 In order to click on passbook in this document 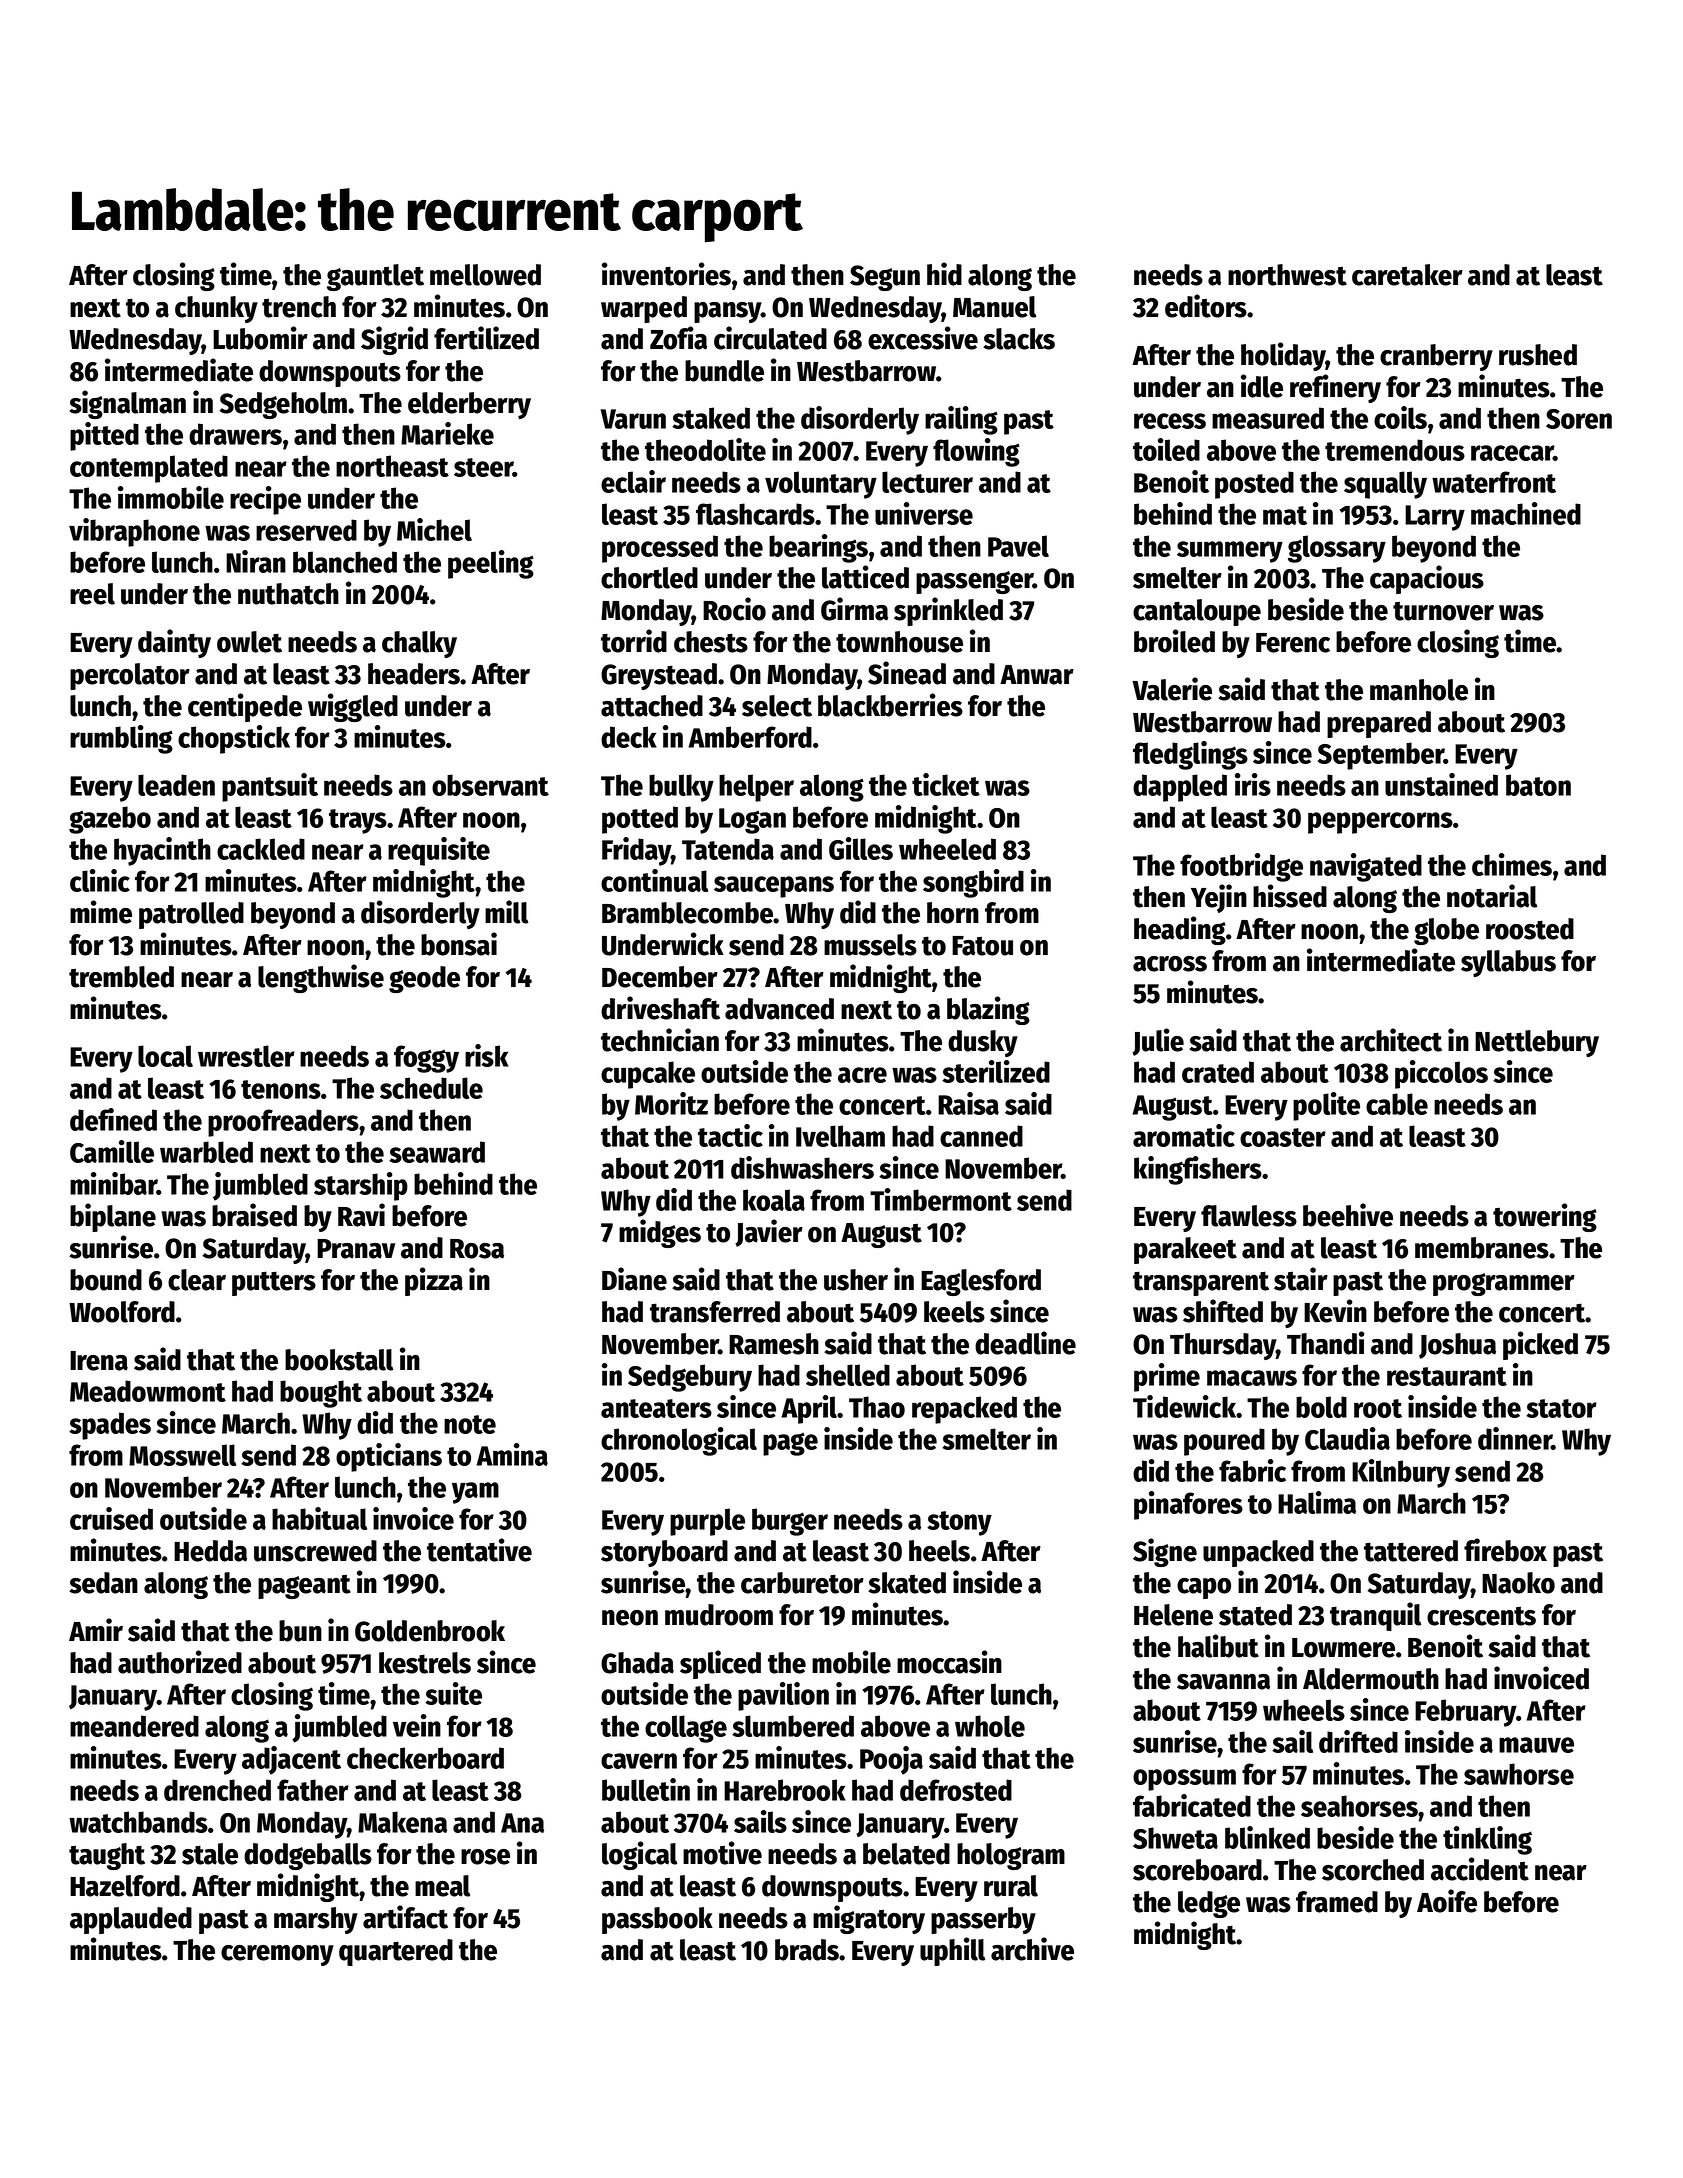, I will do `click(657, 1920)`.
